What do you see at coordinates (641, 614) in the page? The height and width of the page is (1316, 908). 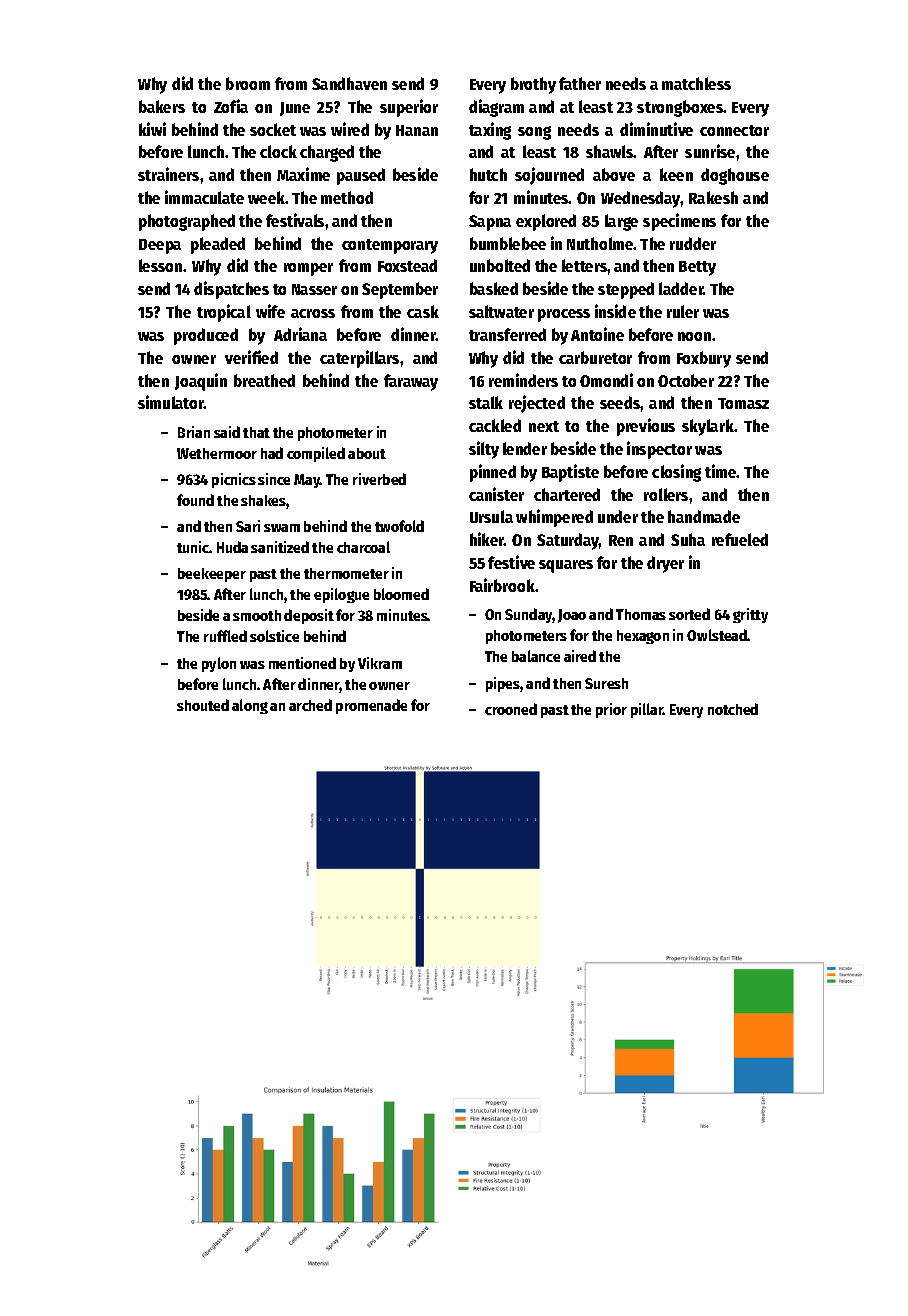 I see `Thomas` at bounding box center [641, 614].
